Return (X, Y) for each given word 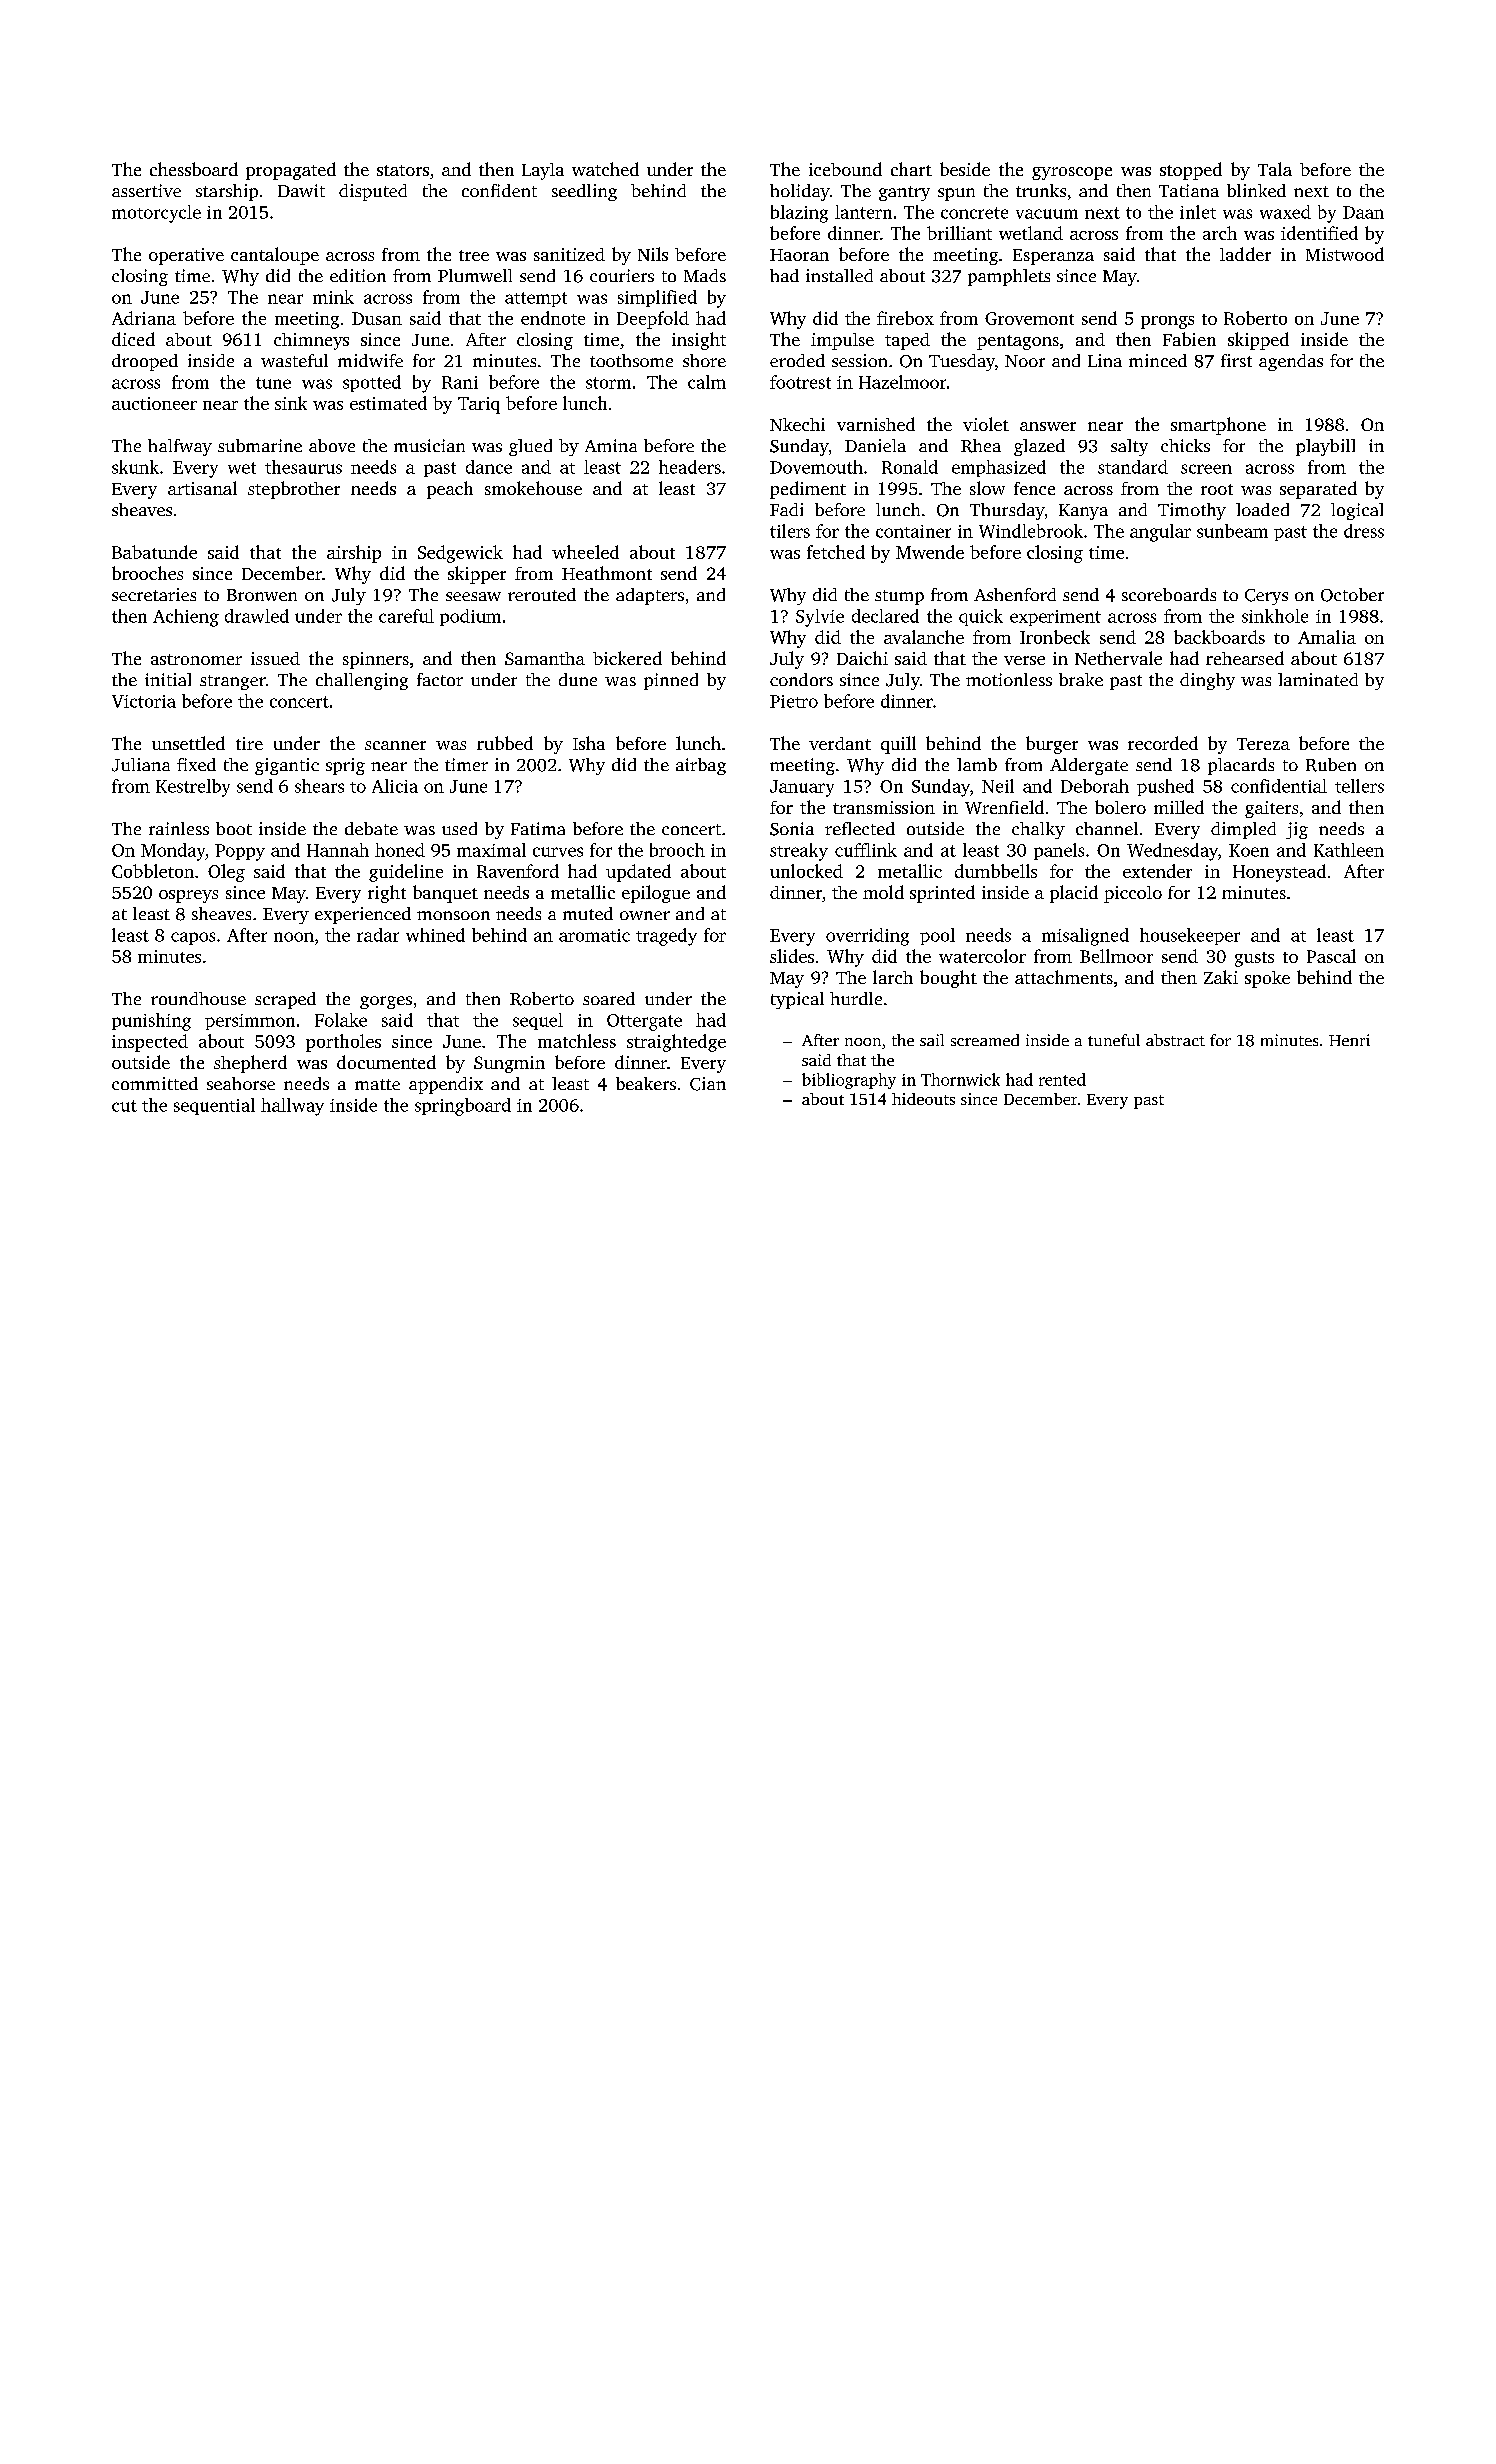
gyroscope (1072, 173)
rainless (179, 828)
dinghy (1207, 681)
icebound (845, 169)
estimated (388, 403)
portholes (343, 1043)
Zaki (1221, 977)
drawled (257, 616)
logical (1357, 511)
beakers (646, 1083)
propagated (291, 171)
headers (690, 467)
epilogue (656, 894)
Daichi (862, 658)
